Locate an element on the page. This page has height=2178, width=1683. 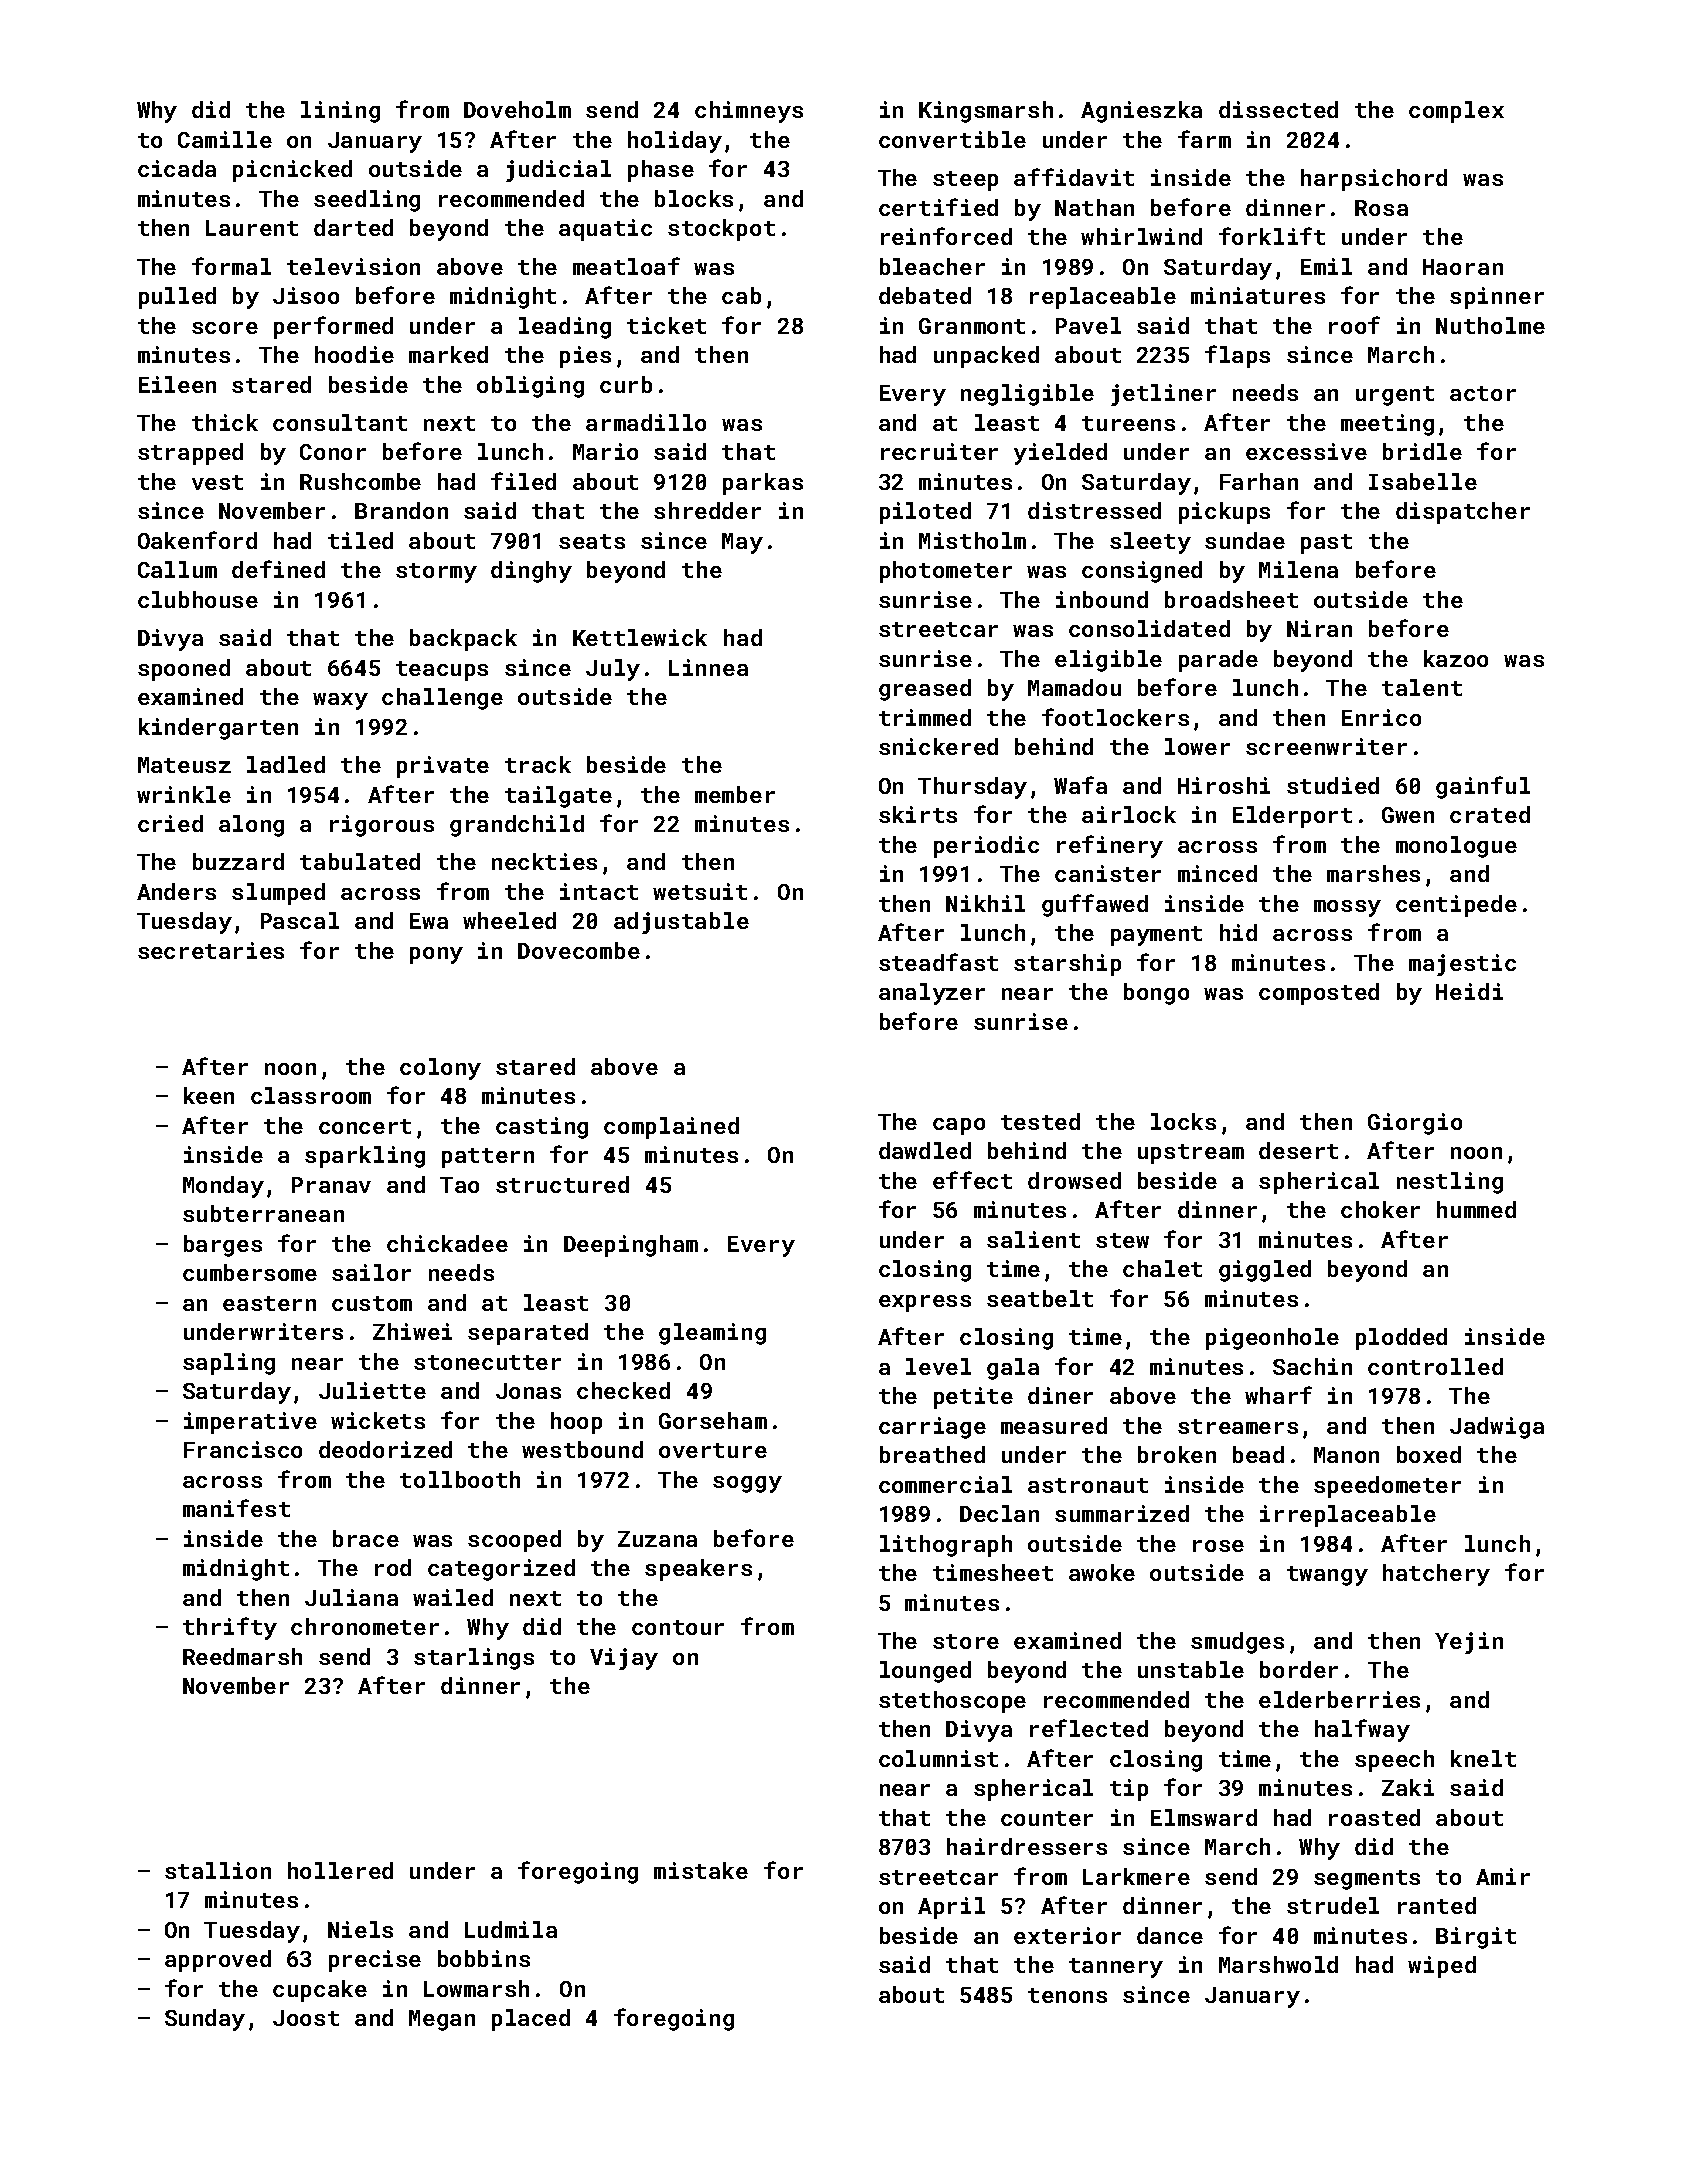
stormy is located at coordinates (436, 573).
